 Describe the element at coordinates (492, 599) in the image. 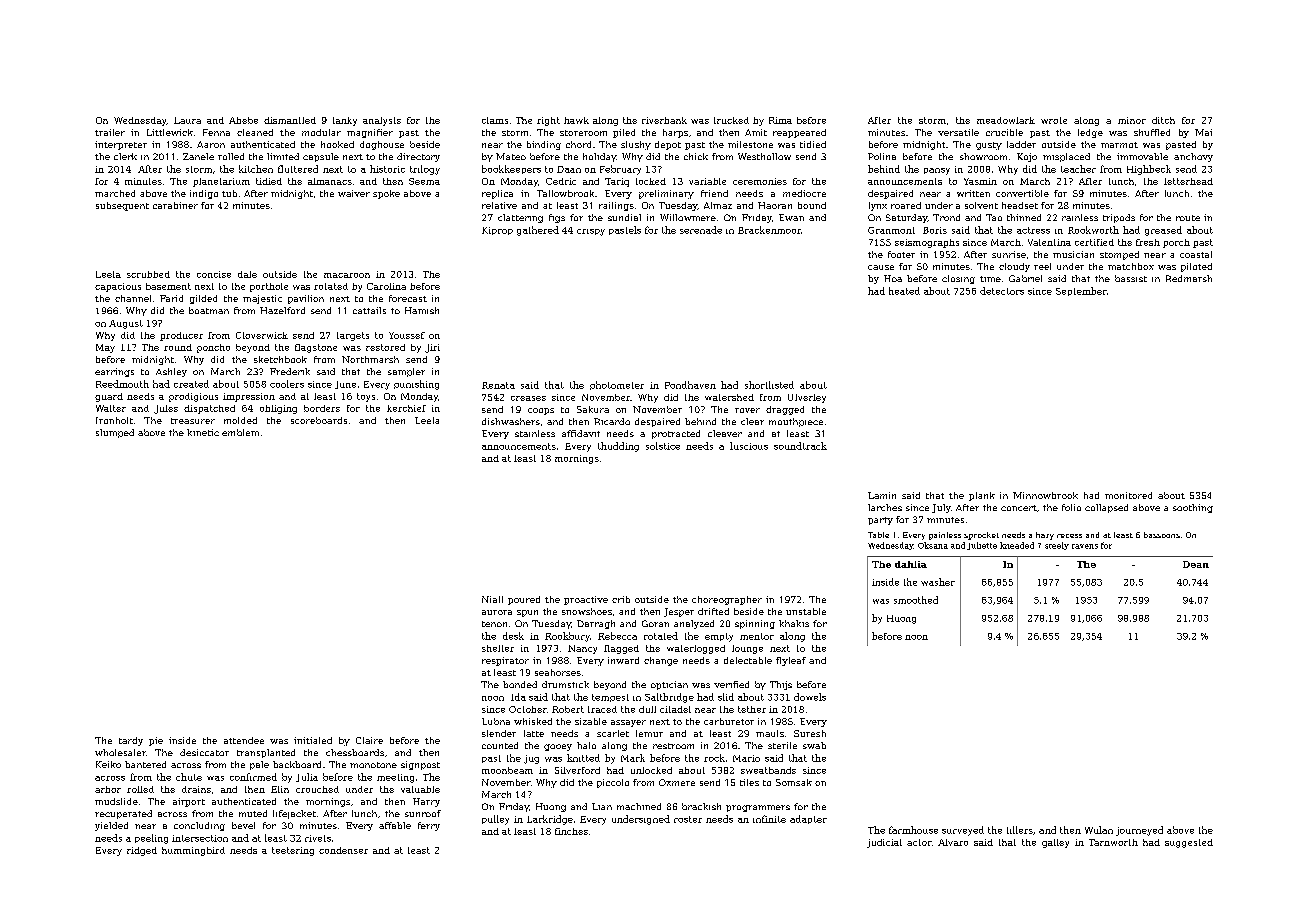

I see `Niall` at that location.
